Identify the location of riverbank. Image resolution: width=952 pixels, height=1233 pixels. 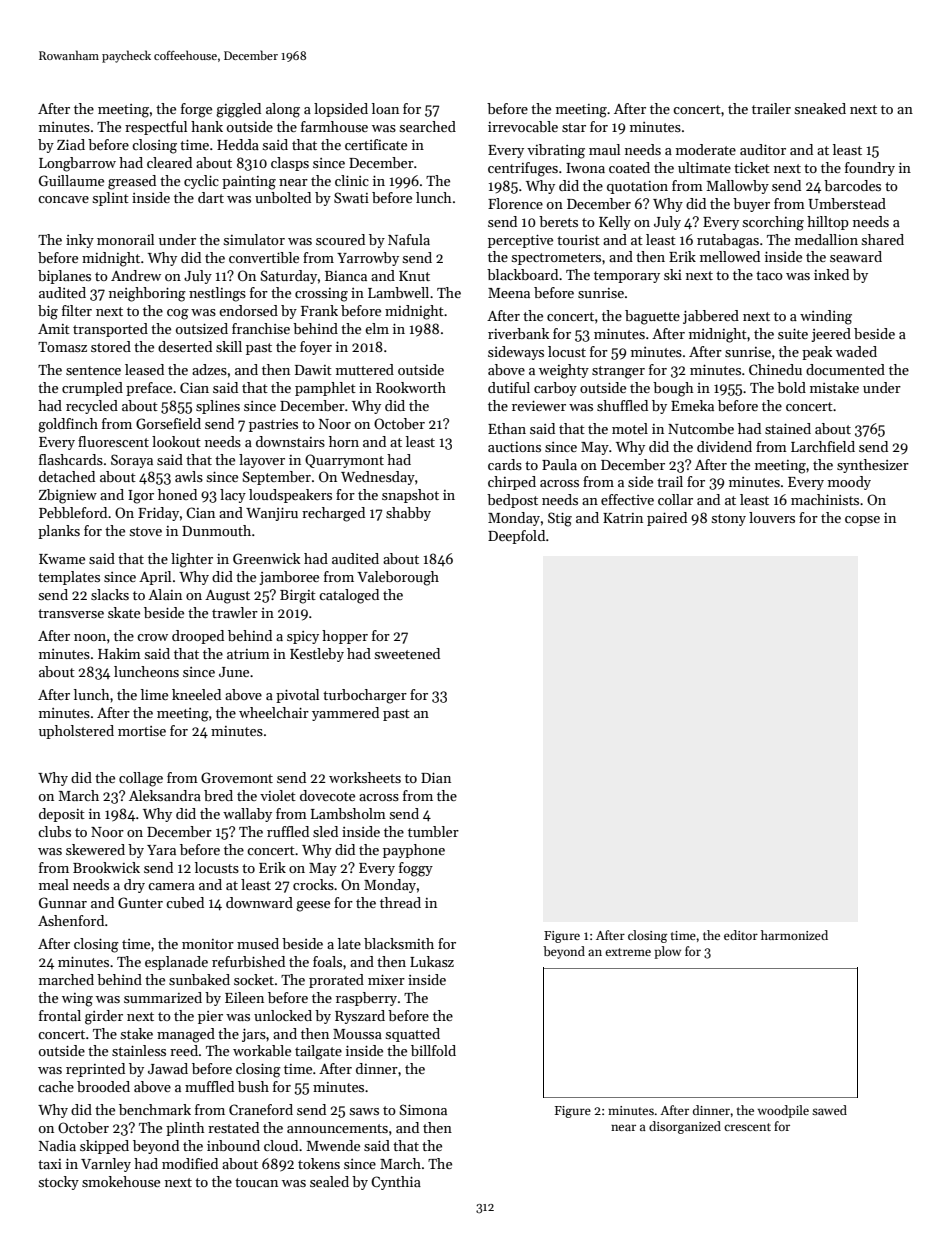
(518, 333).
